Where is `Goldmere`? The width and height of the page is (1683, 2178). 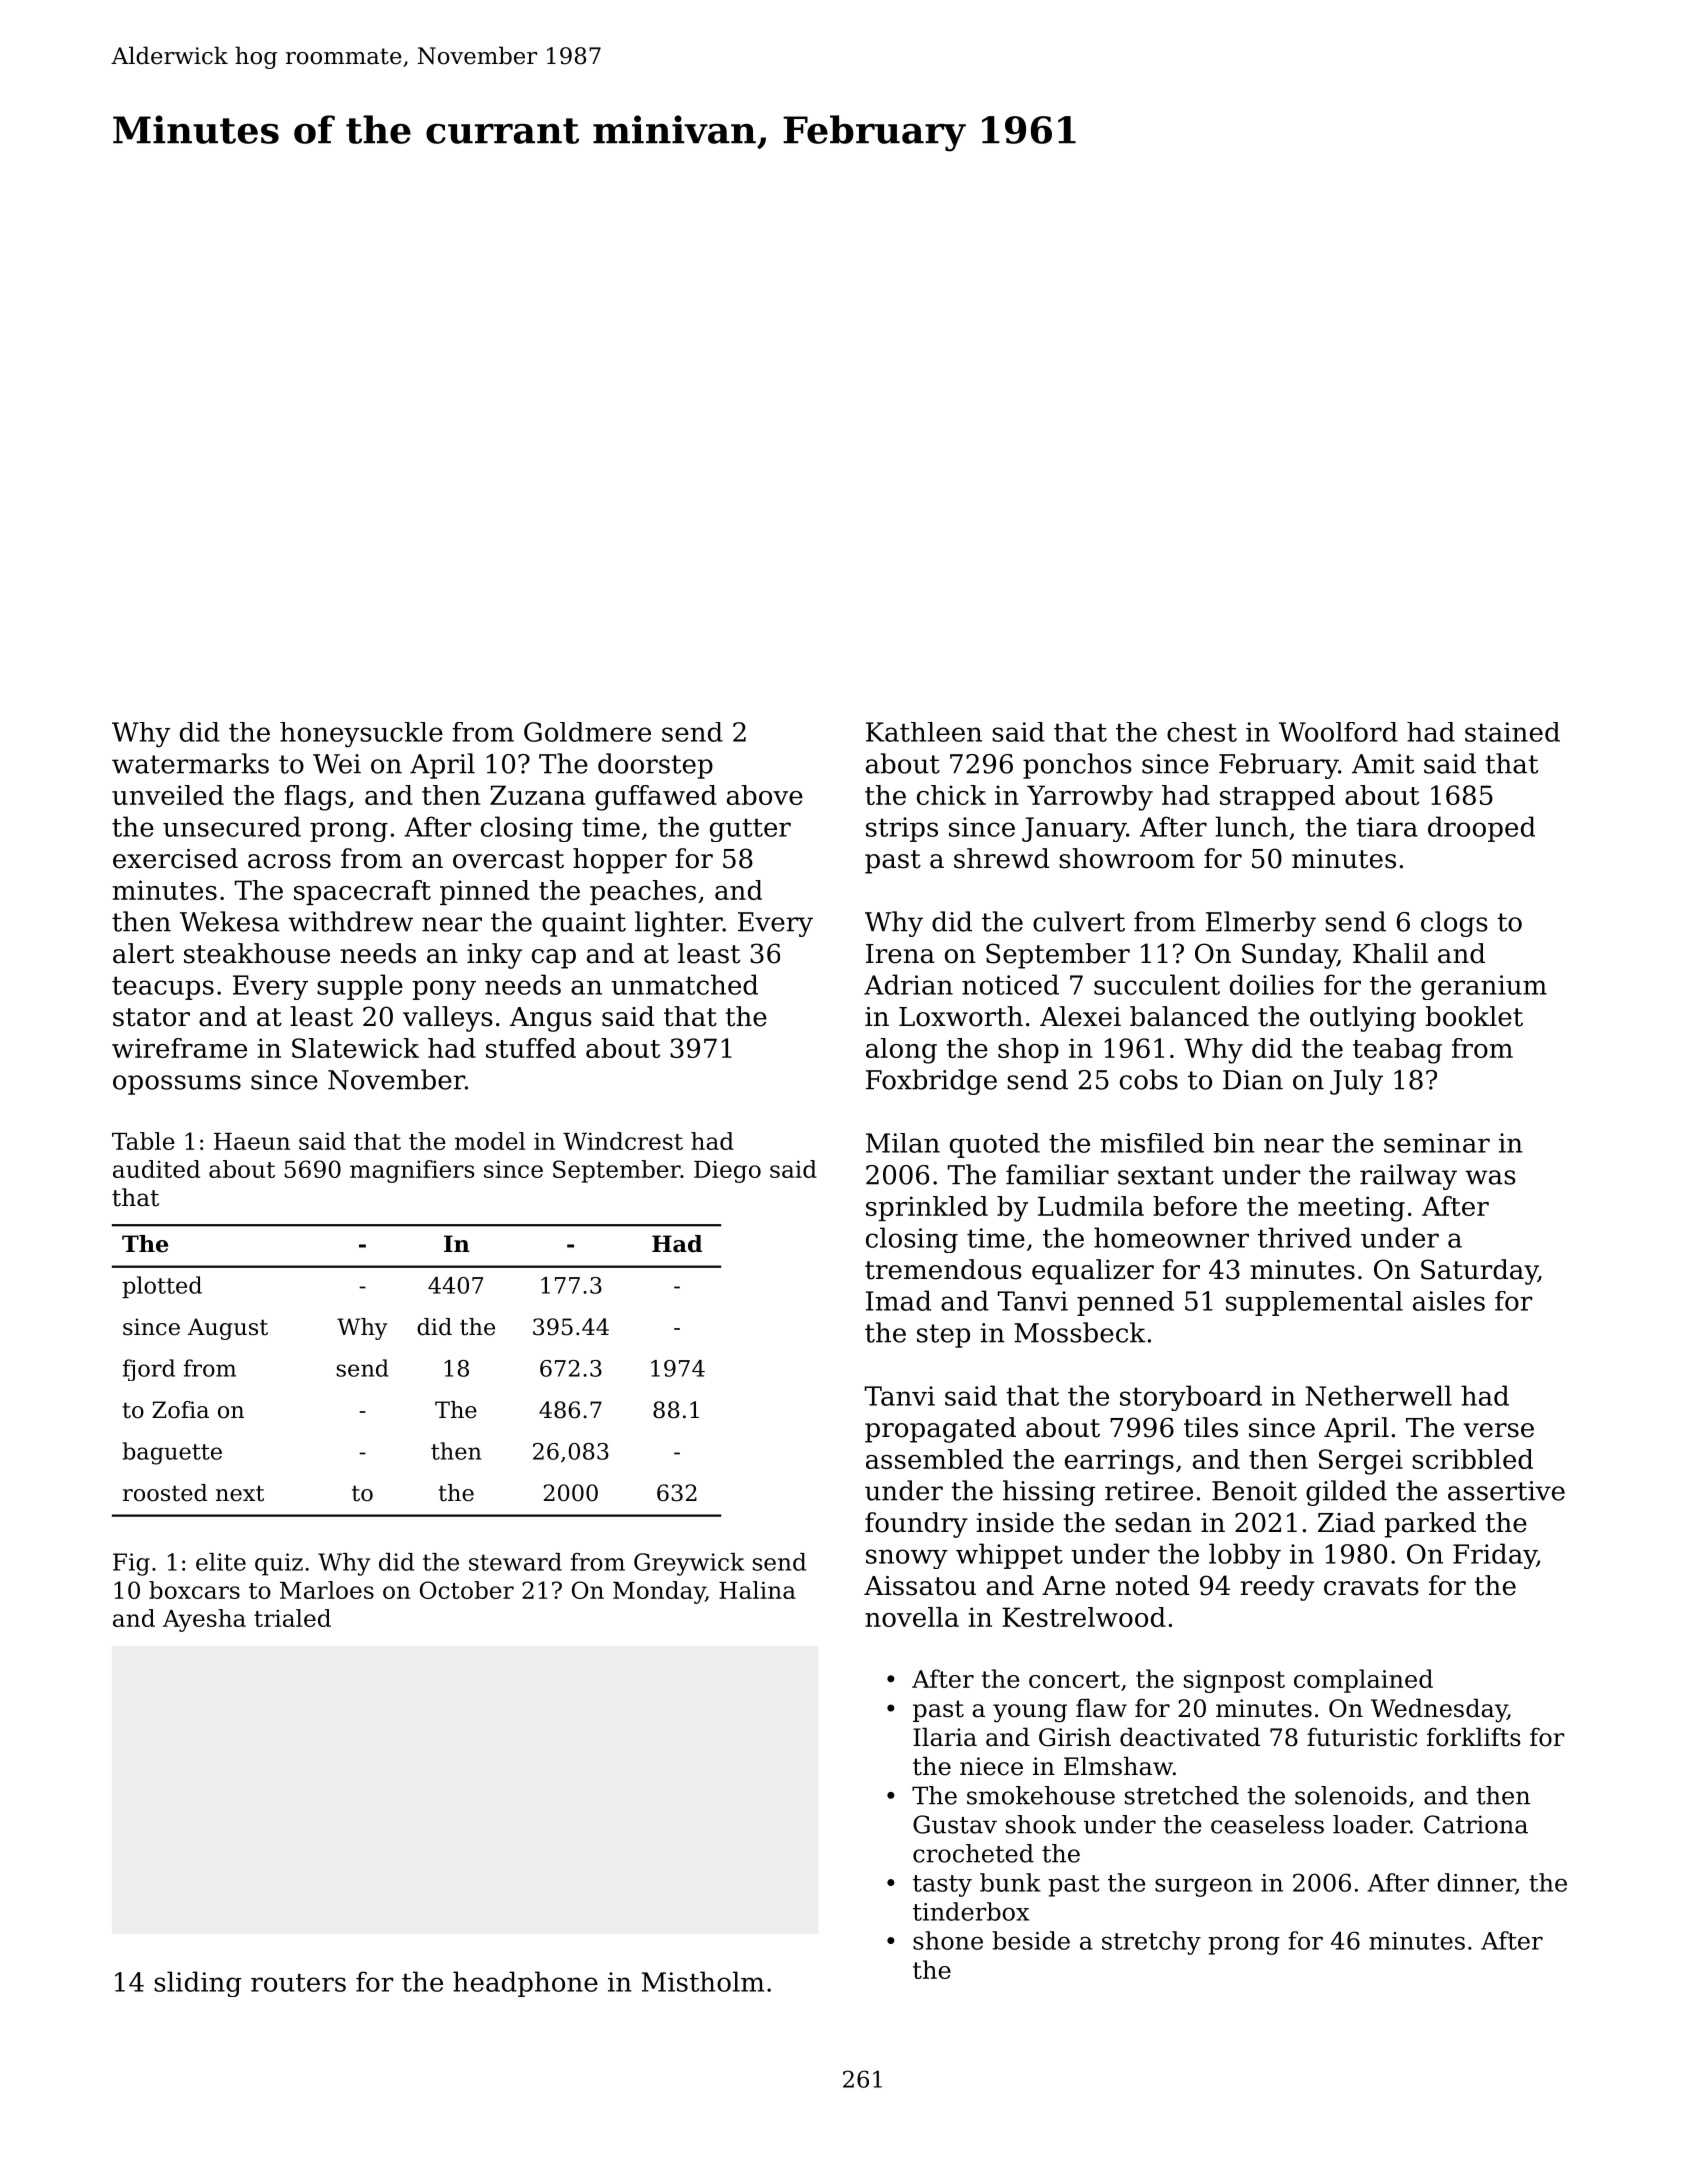
Goldmere is located at coordinates (587, 732).
